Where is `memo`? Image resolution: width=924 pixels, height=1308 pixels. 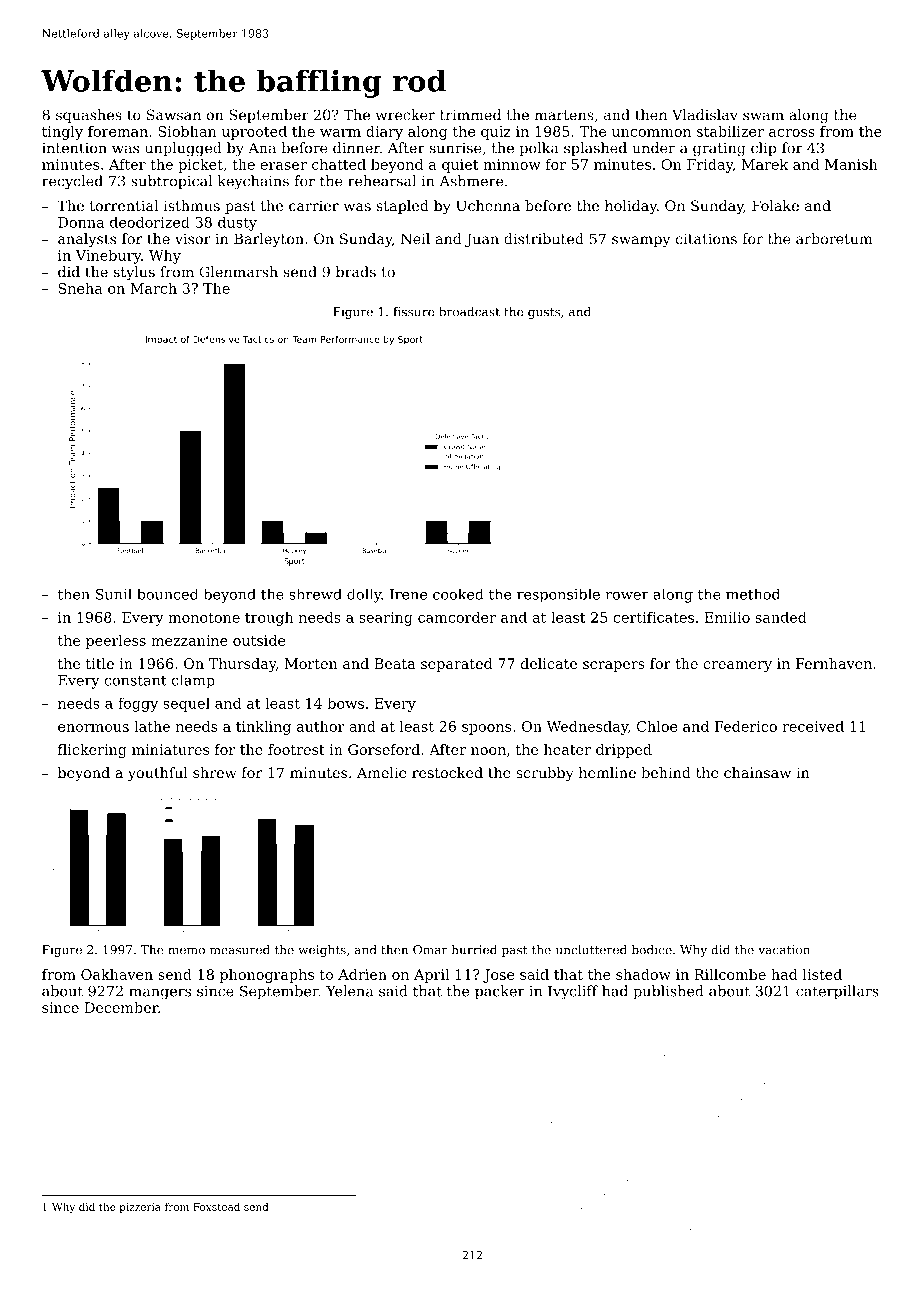 memo is located at coordinates (186, 951).
